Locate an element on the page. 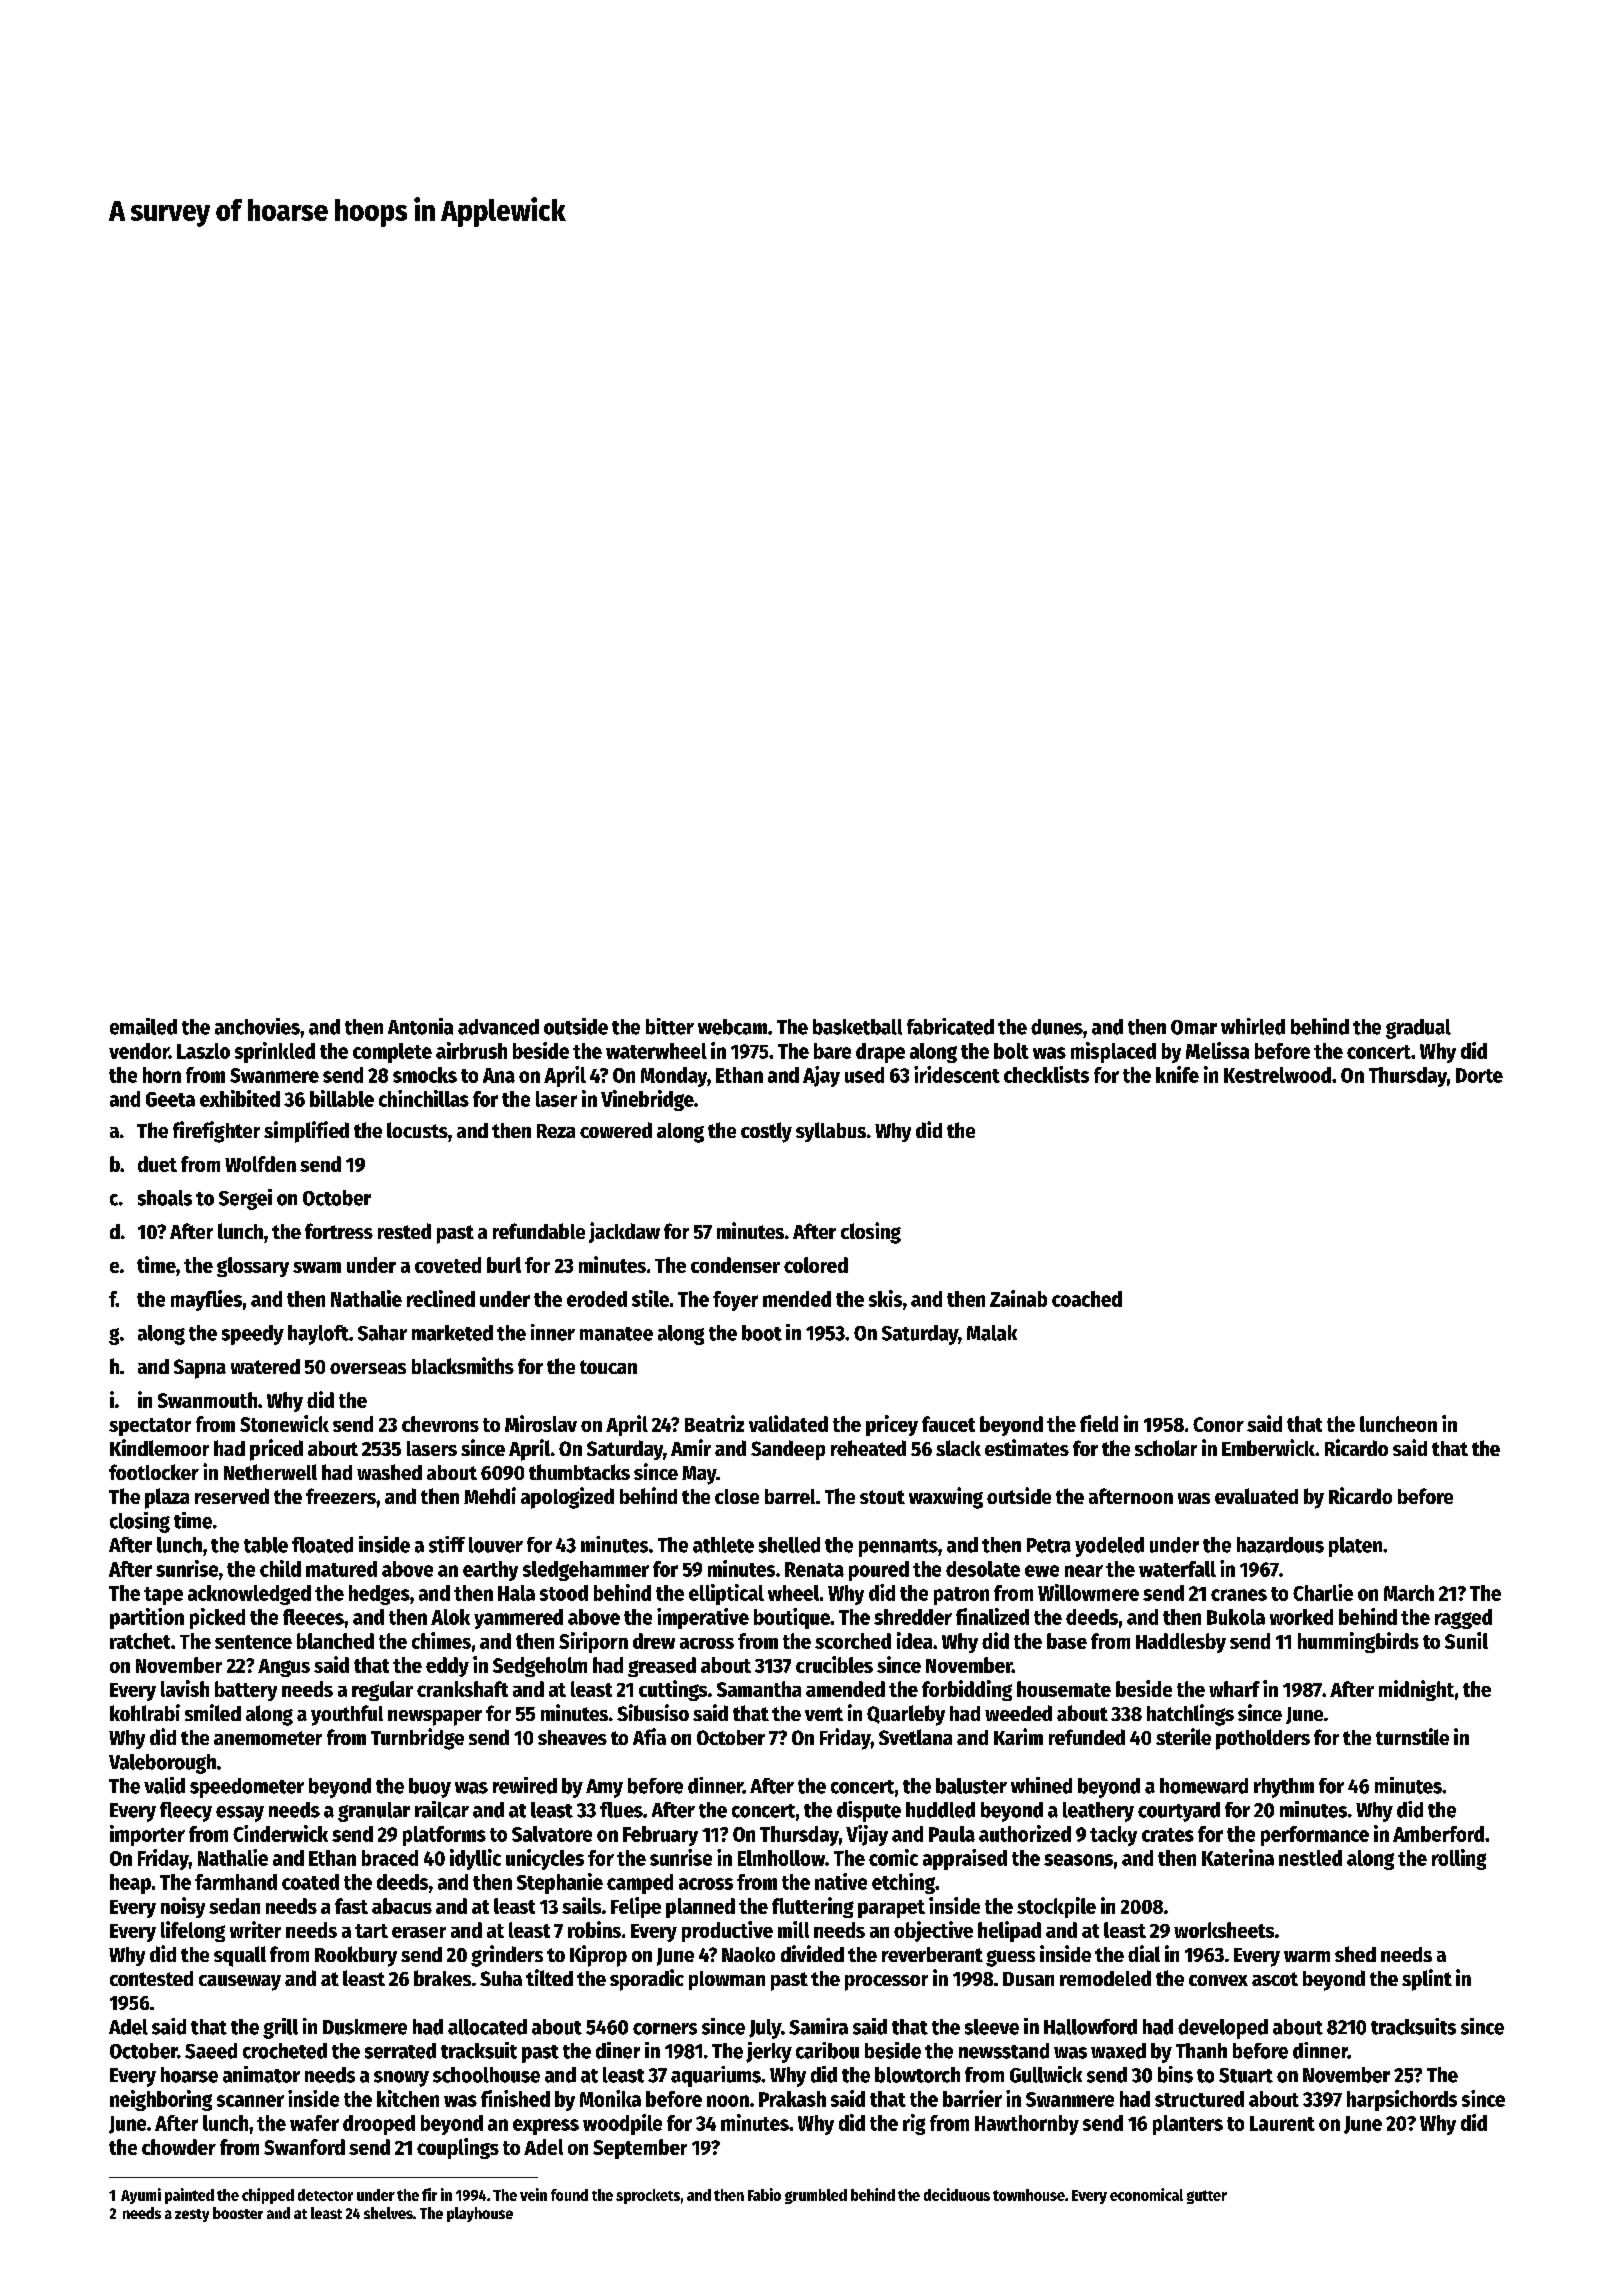 The height and width of the image is (2292, 1620). reserved is located at coordinates (232, 1496).
